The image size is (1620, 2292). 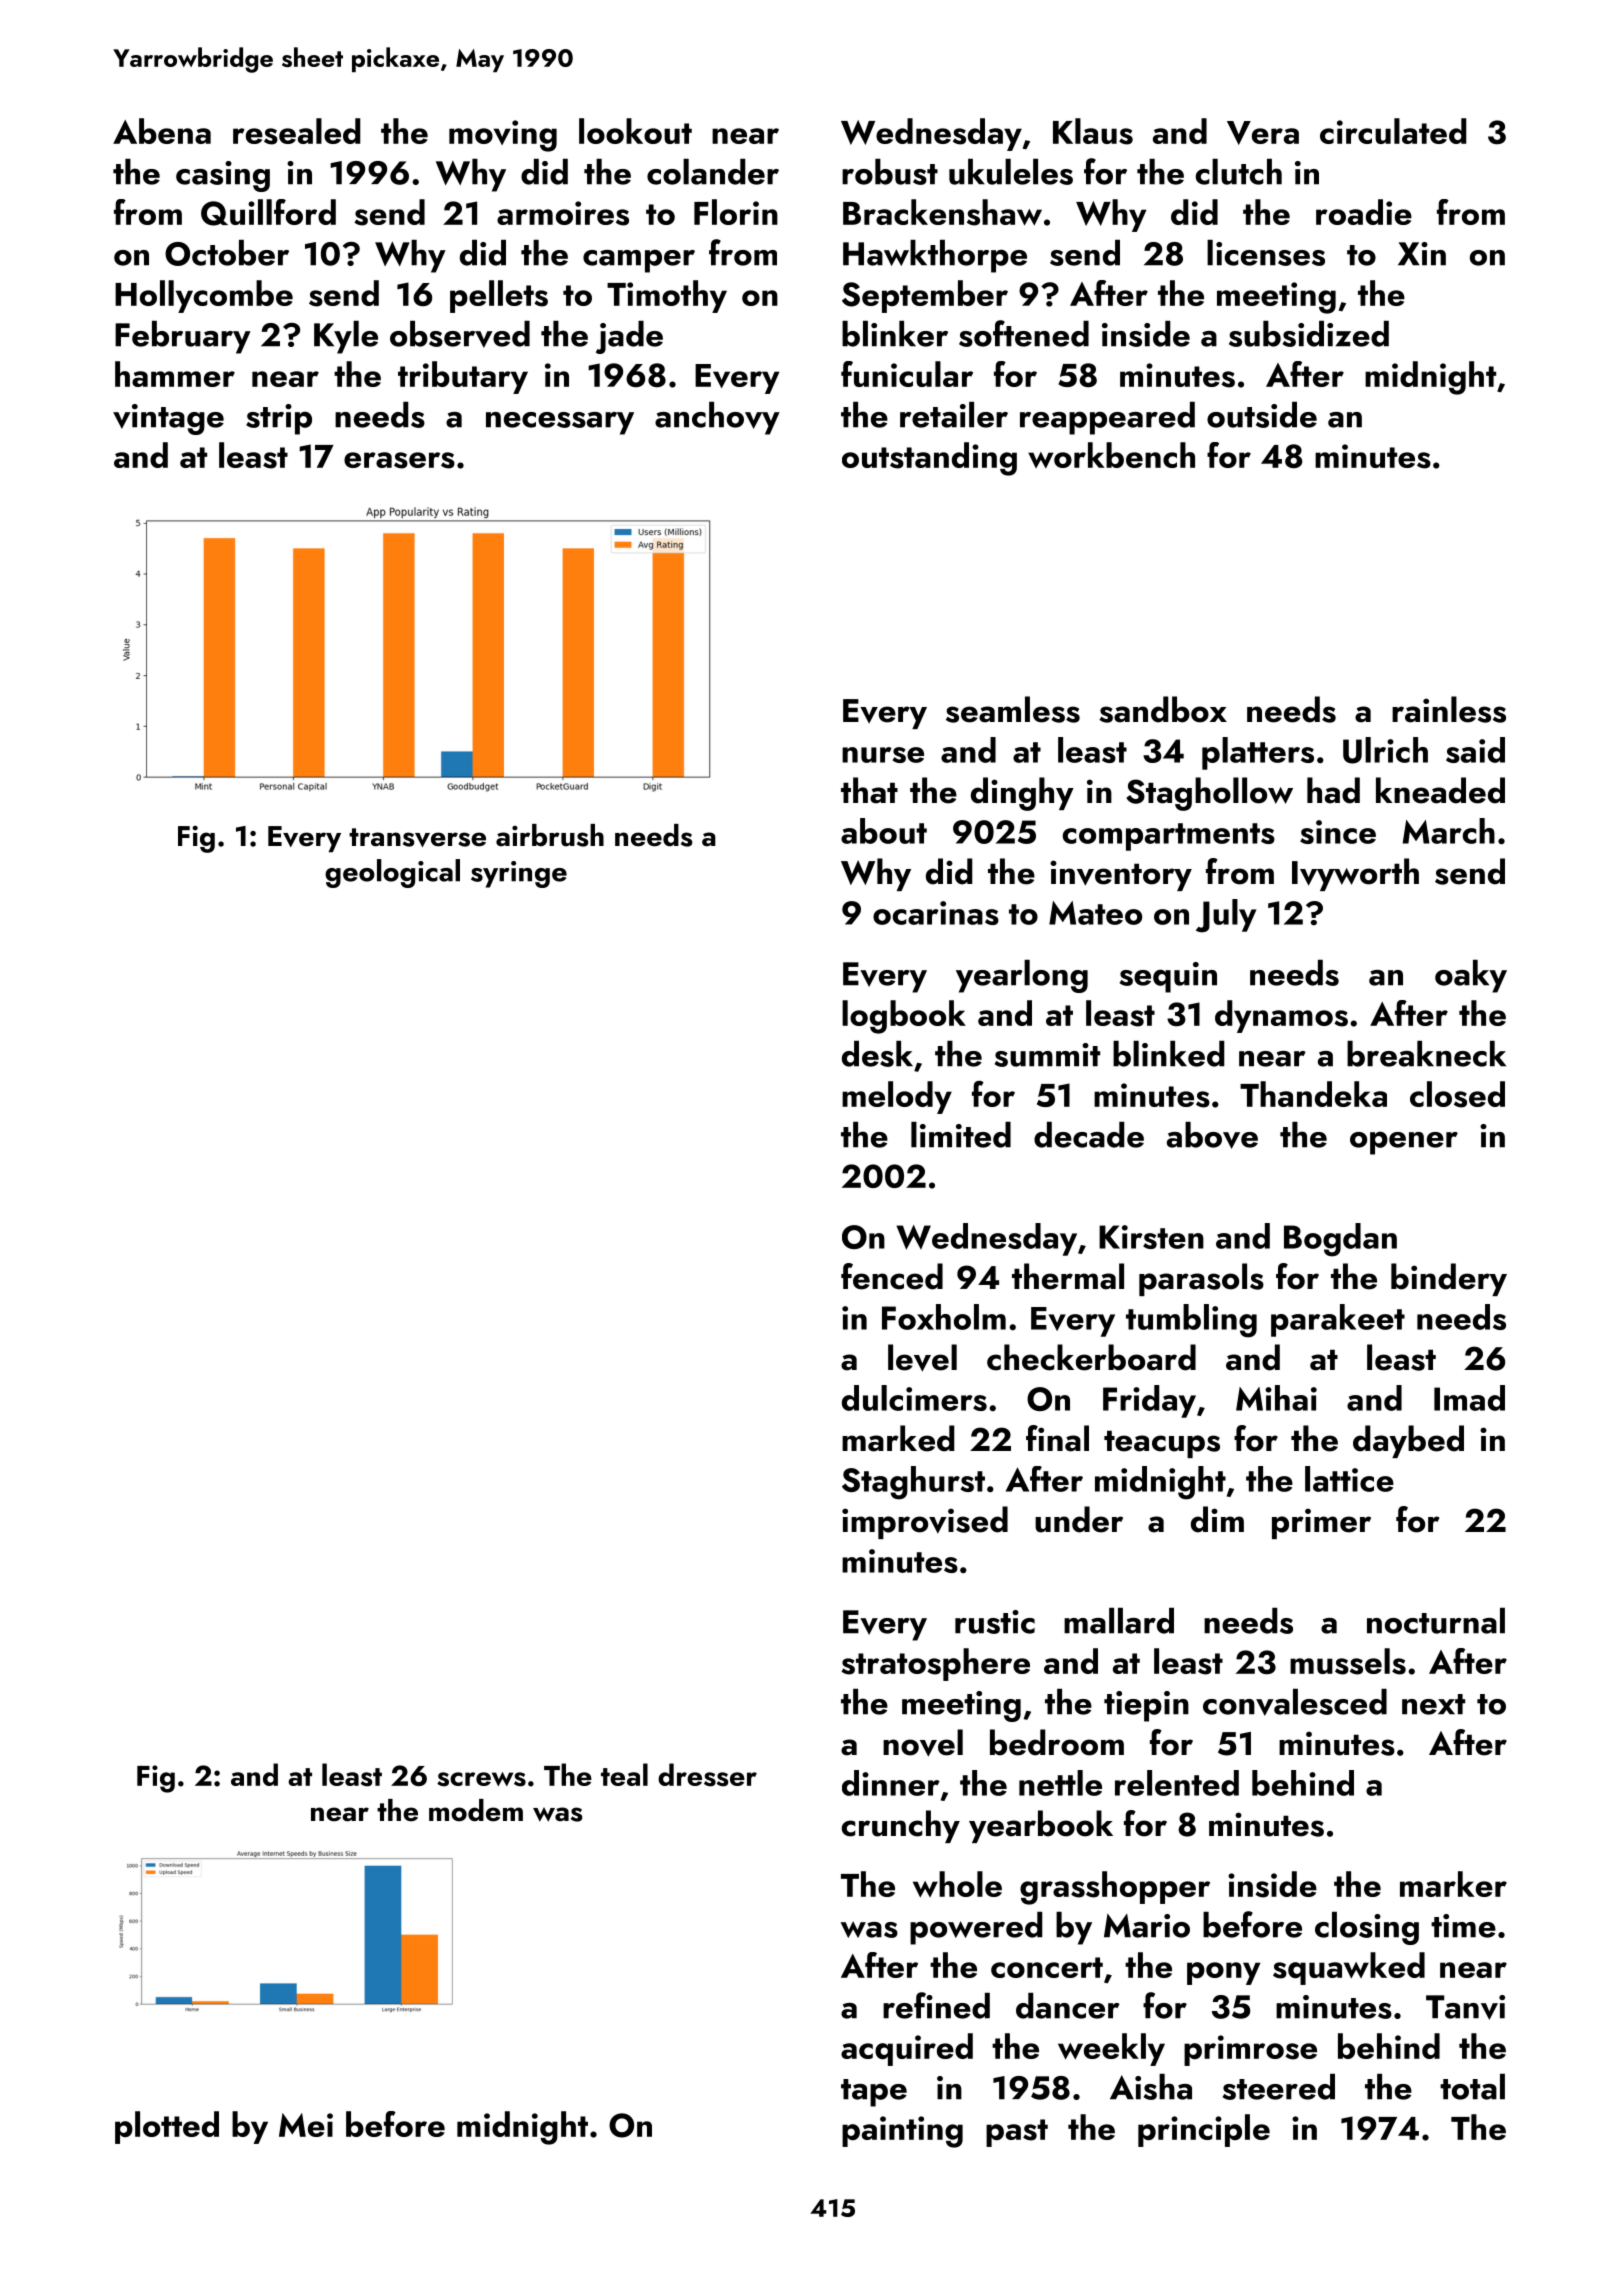 What do you see at coordinates (1385, 750) in the screenshot?
I see `Ulrich` at bounding box center [1385, 750].
